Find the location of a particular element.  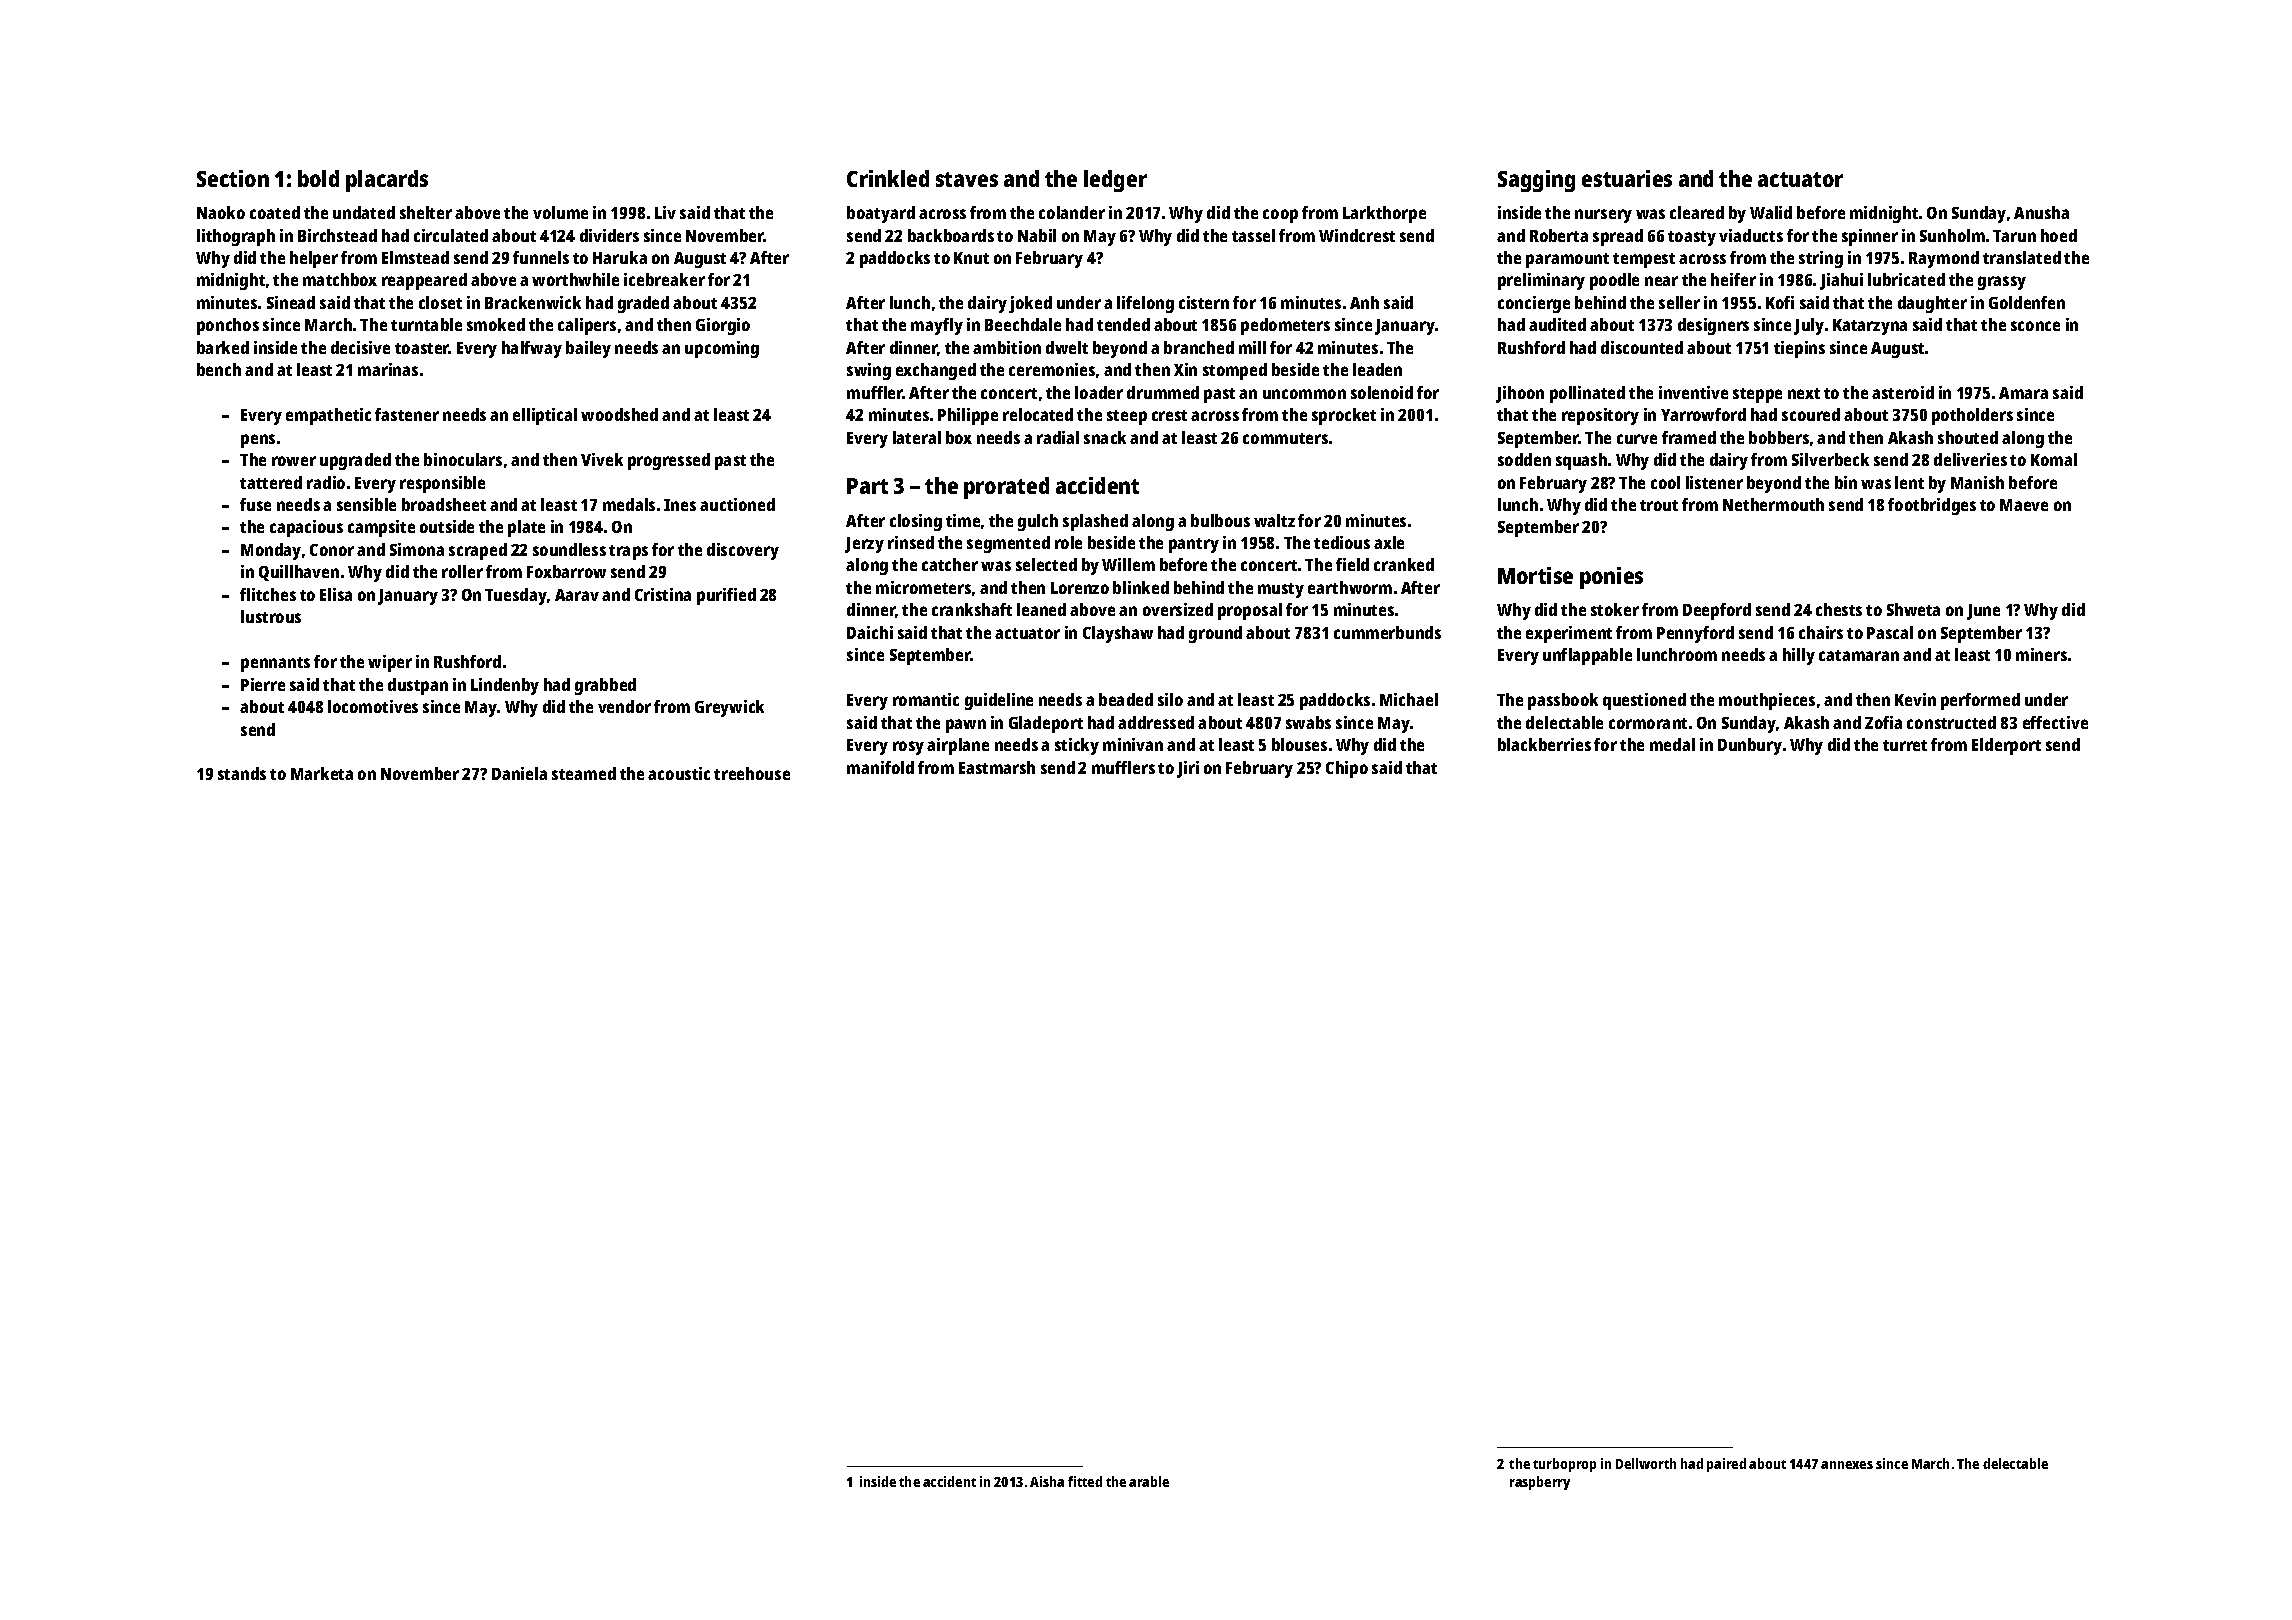

paired is located at coordinates (1726, 1465).
